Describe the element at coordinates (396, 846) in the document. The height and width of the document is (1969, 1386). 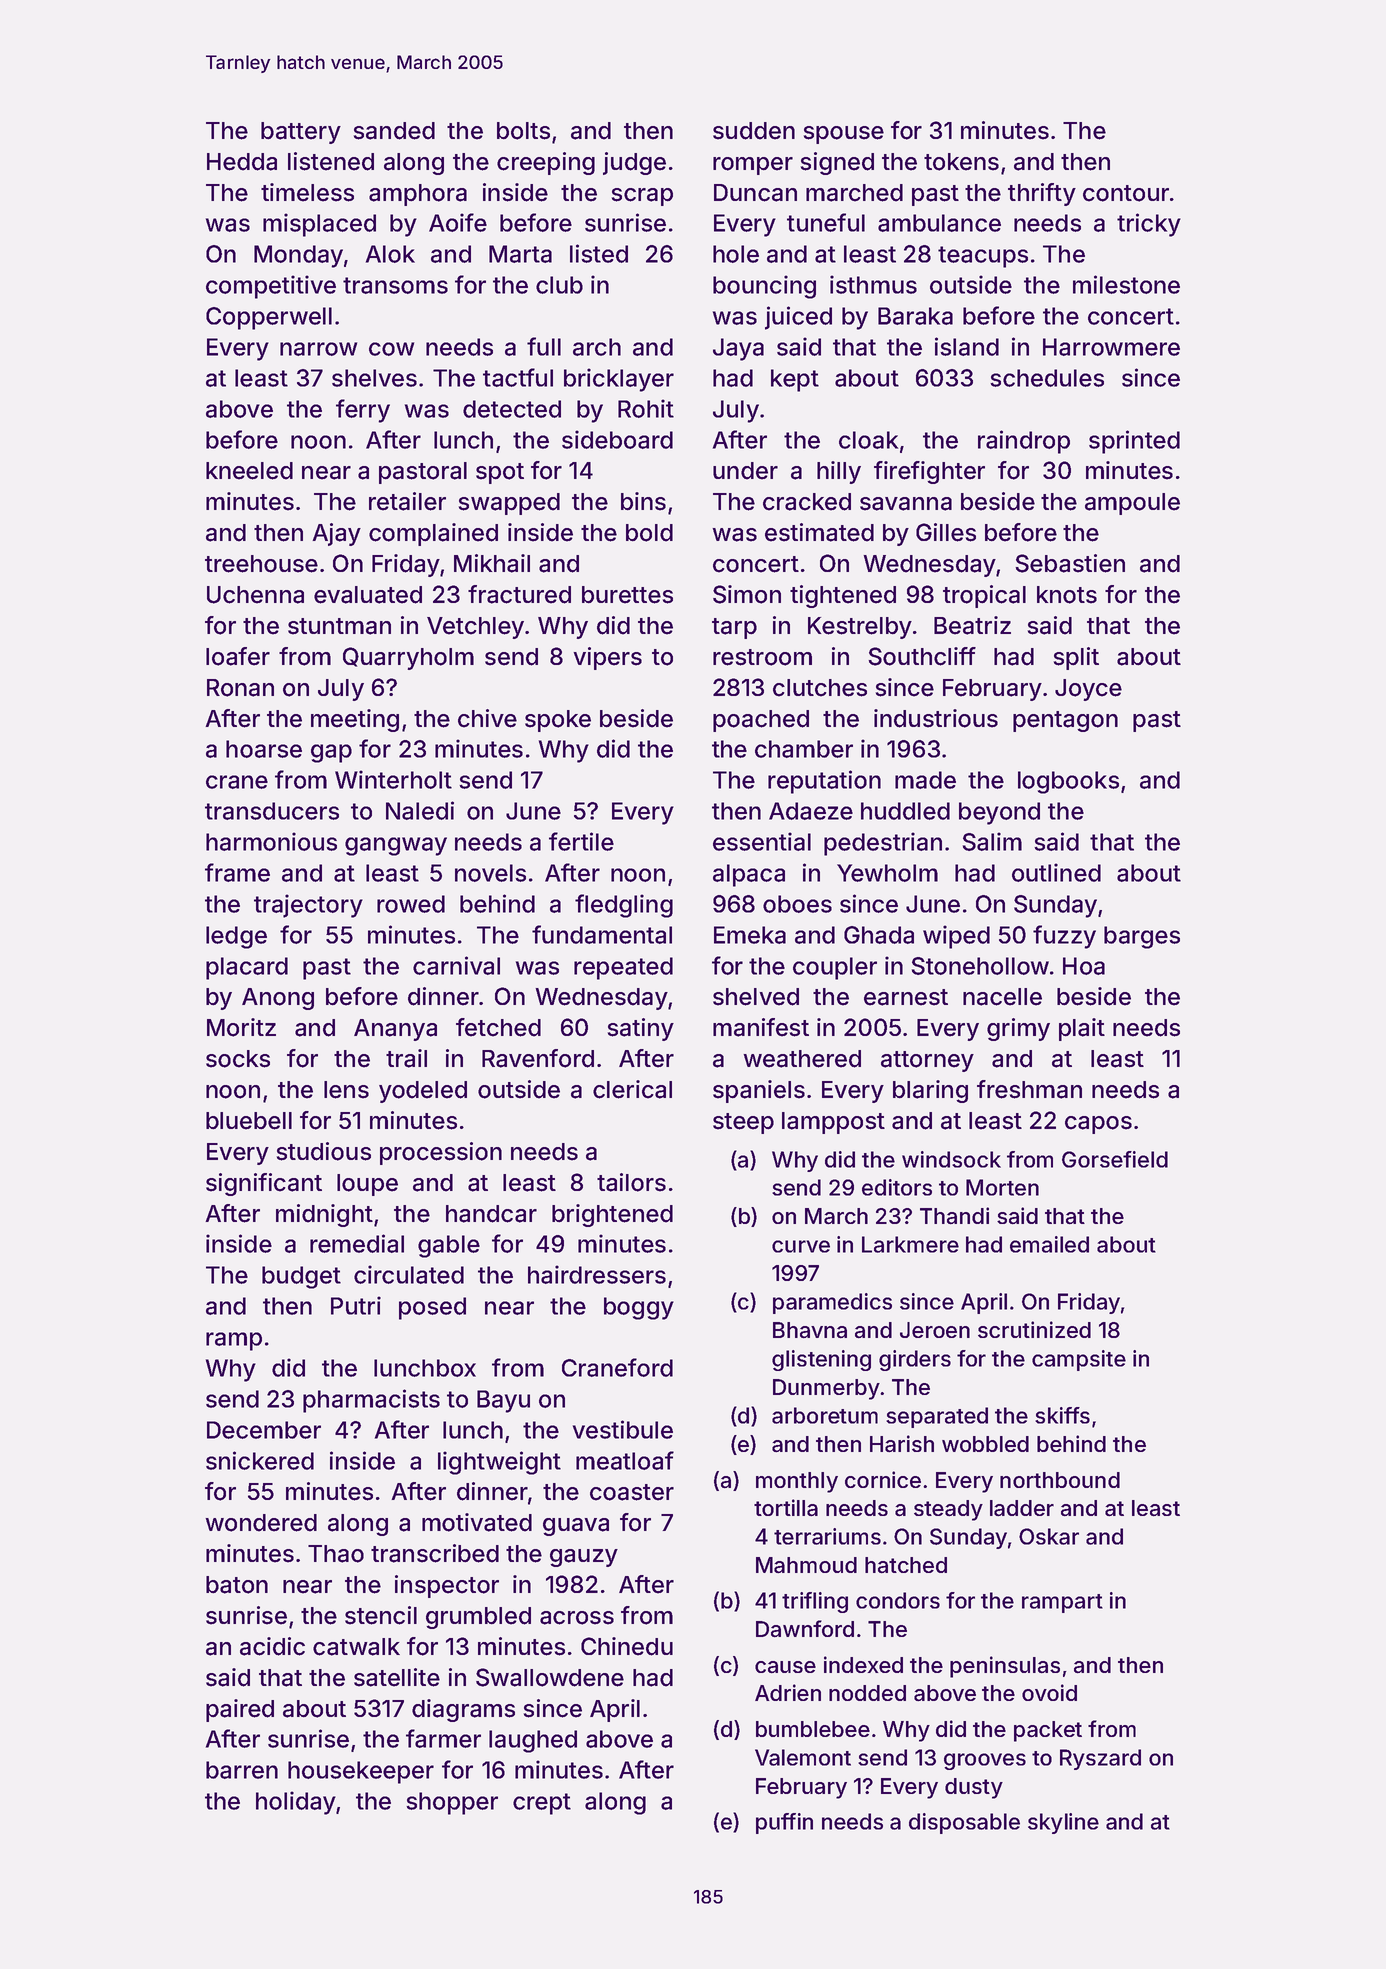
I see `gangway` at that location.
